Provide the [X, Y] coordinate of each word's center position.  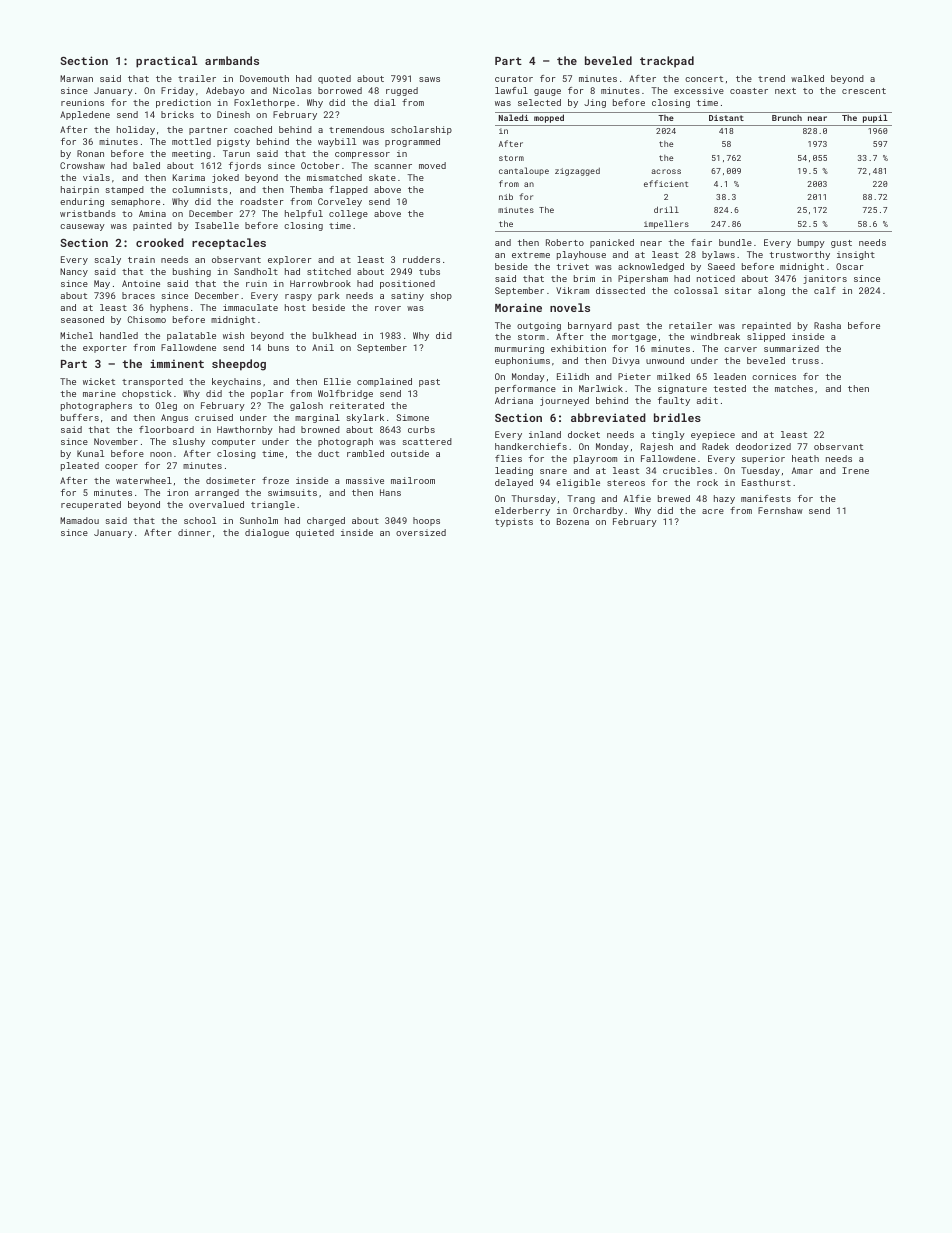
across [666, 171]
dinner [194, 532]
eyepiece [713, 435]
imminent [177, 363]
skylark [365, 418]
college [348, 214]
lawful [511, 90]
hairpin [80, 190]
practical [167, 62]
